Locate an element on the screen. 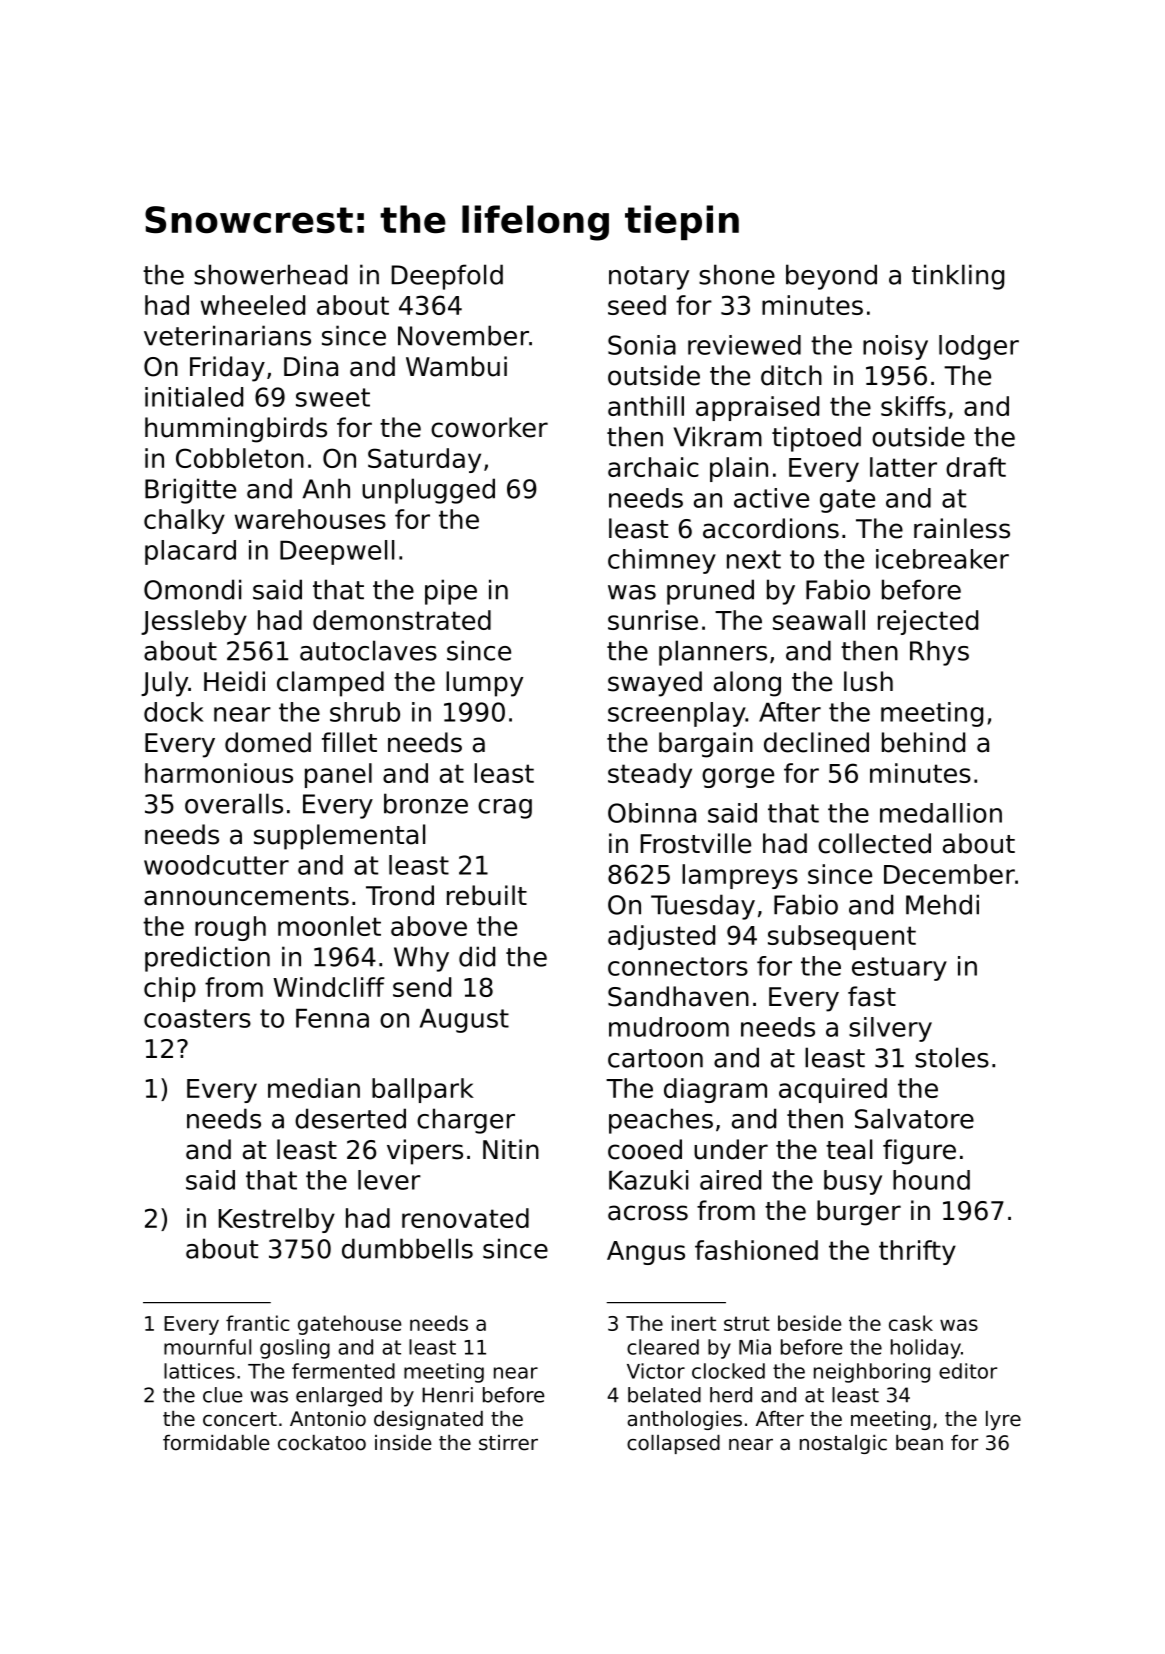 The width and height of the screenshot is (1165, 1654). stirrer is located at coordinates (508, 1443).
